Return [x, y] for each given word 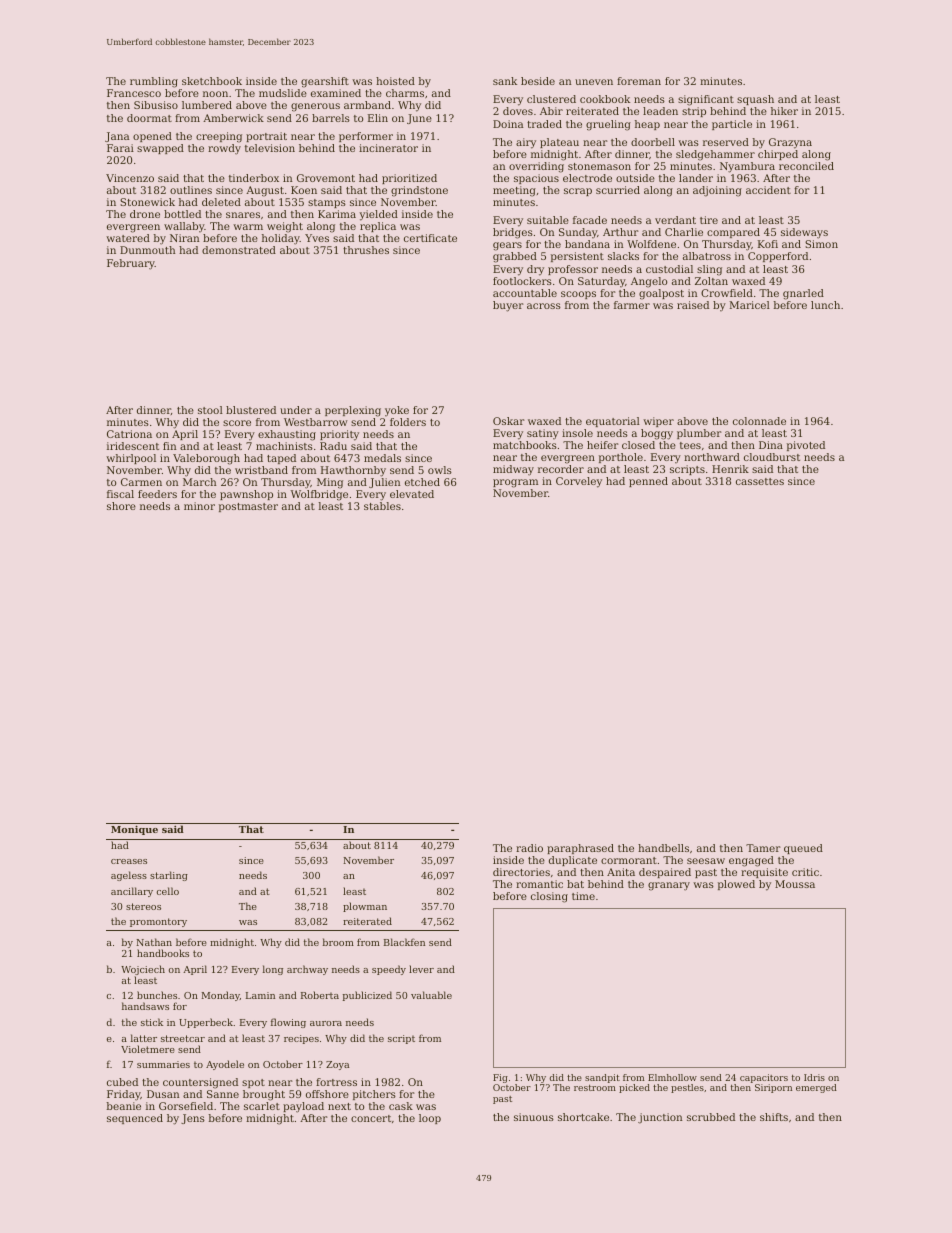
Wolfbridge [319, 495]
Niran [185, 238]
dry [535, 270]
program [515, 483]
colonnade [759, 421]
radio [529, 848]
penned [648, 482]
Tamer [763, 848]
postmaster [248, 507]
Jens [193, 1119]
